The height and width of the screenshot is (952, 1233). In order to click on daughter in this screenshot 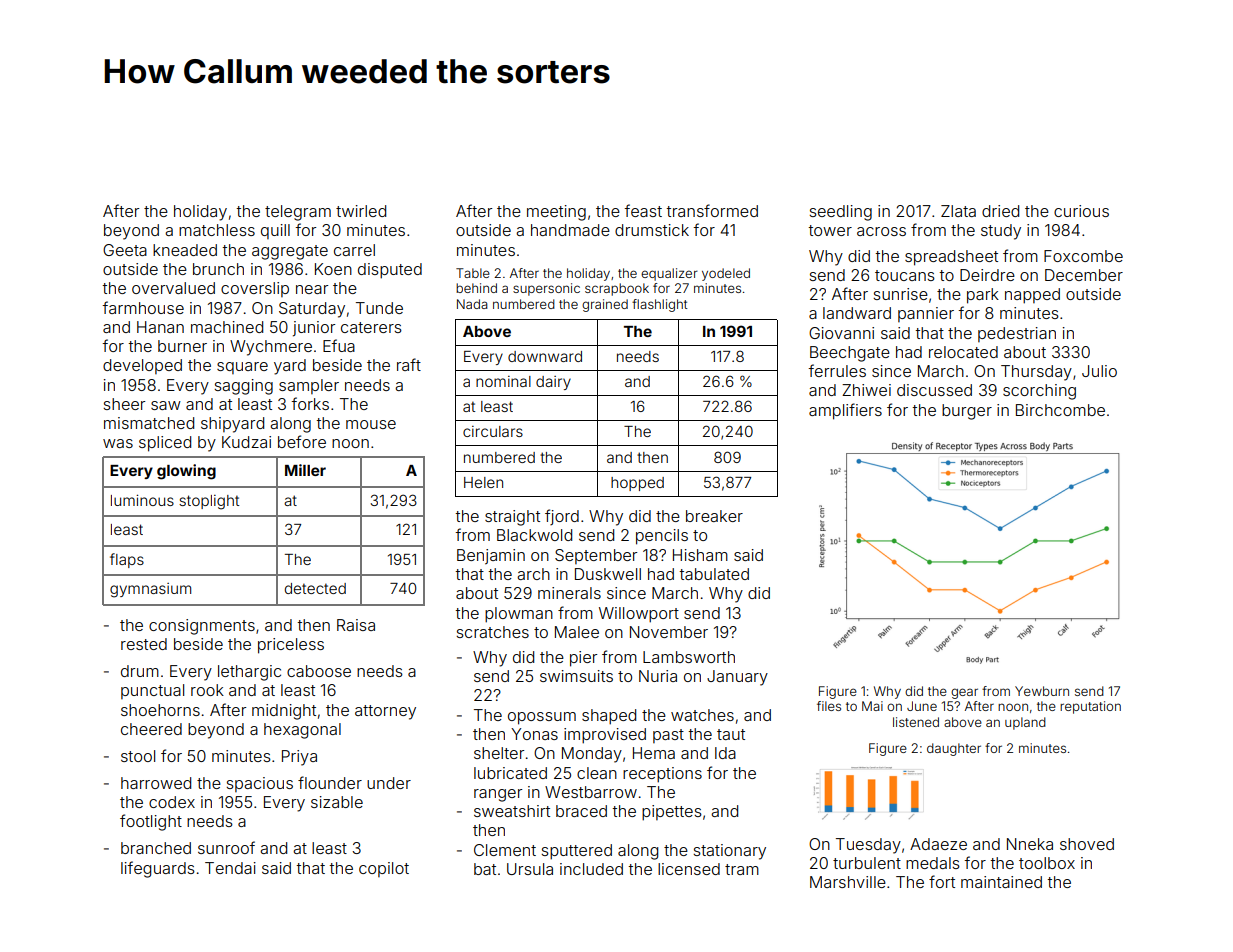, I will do `click(954, 749)`.
